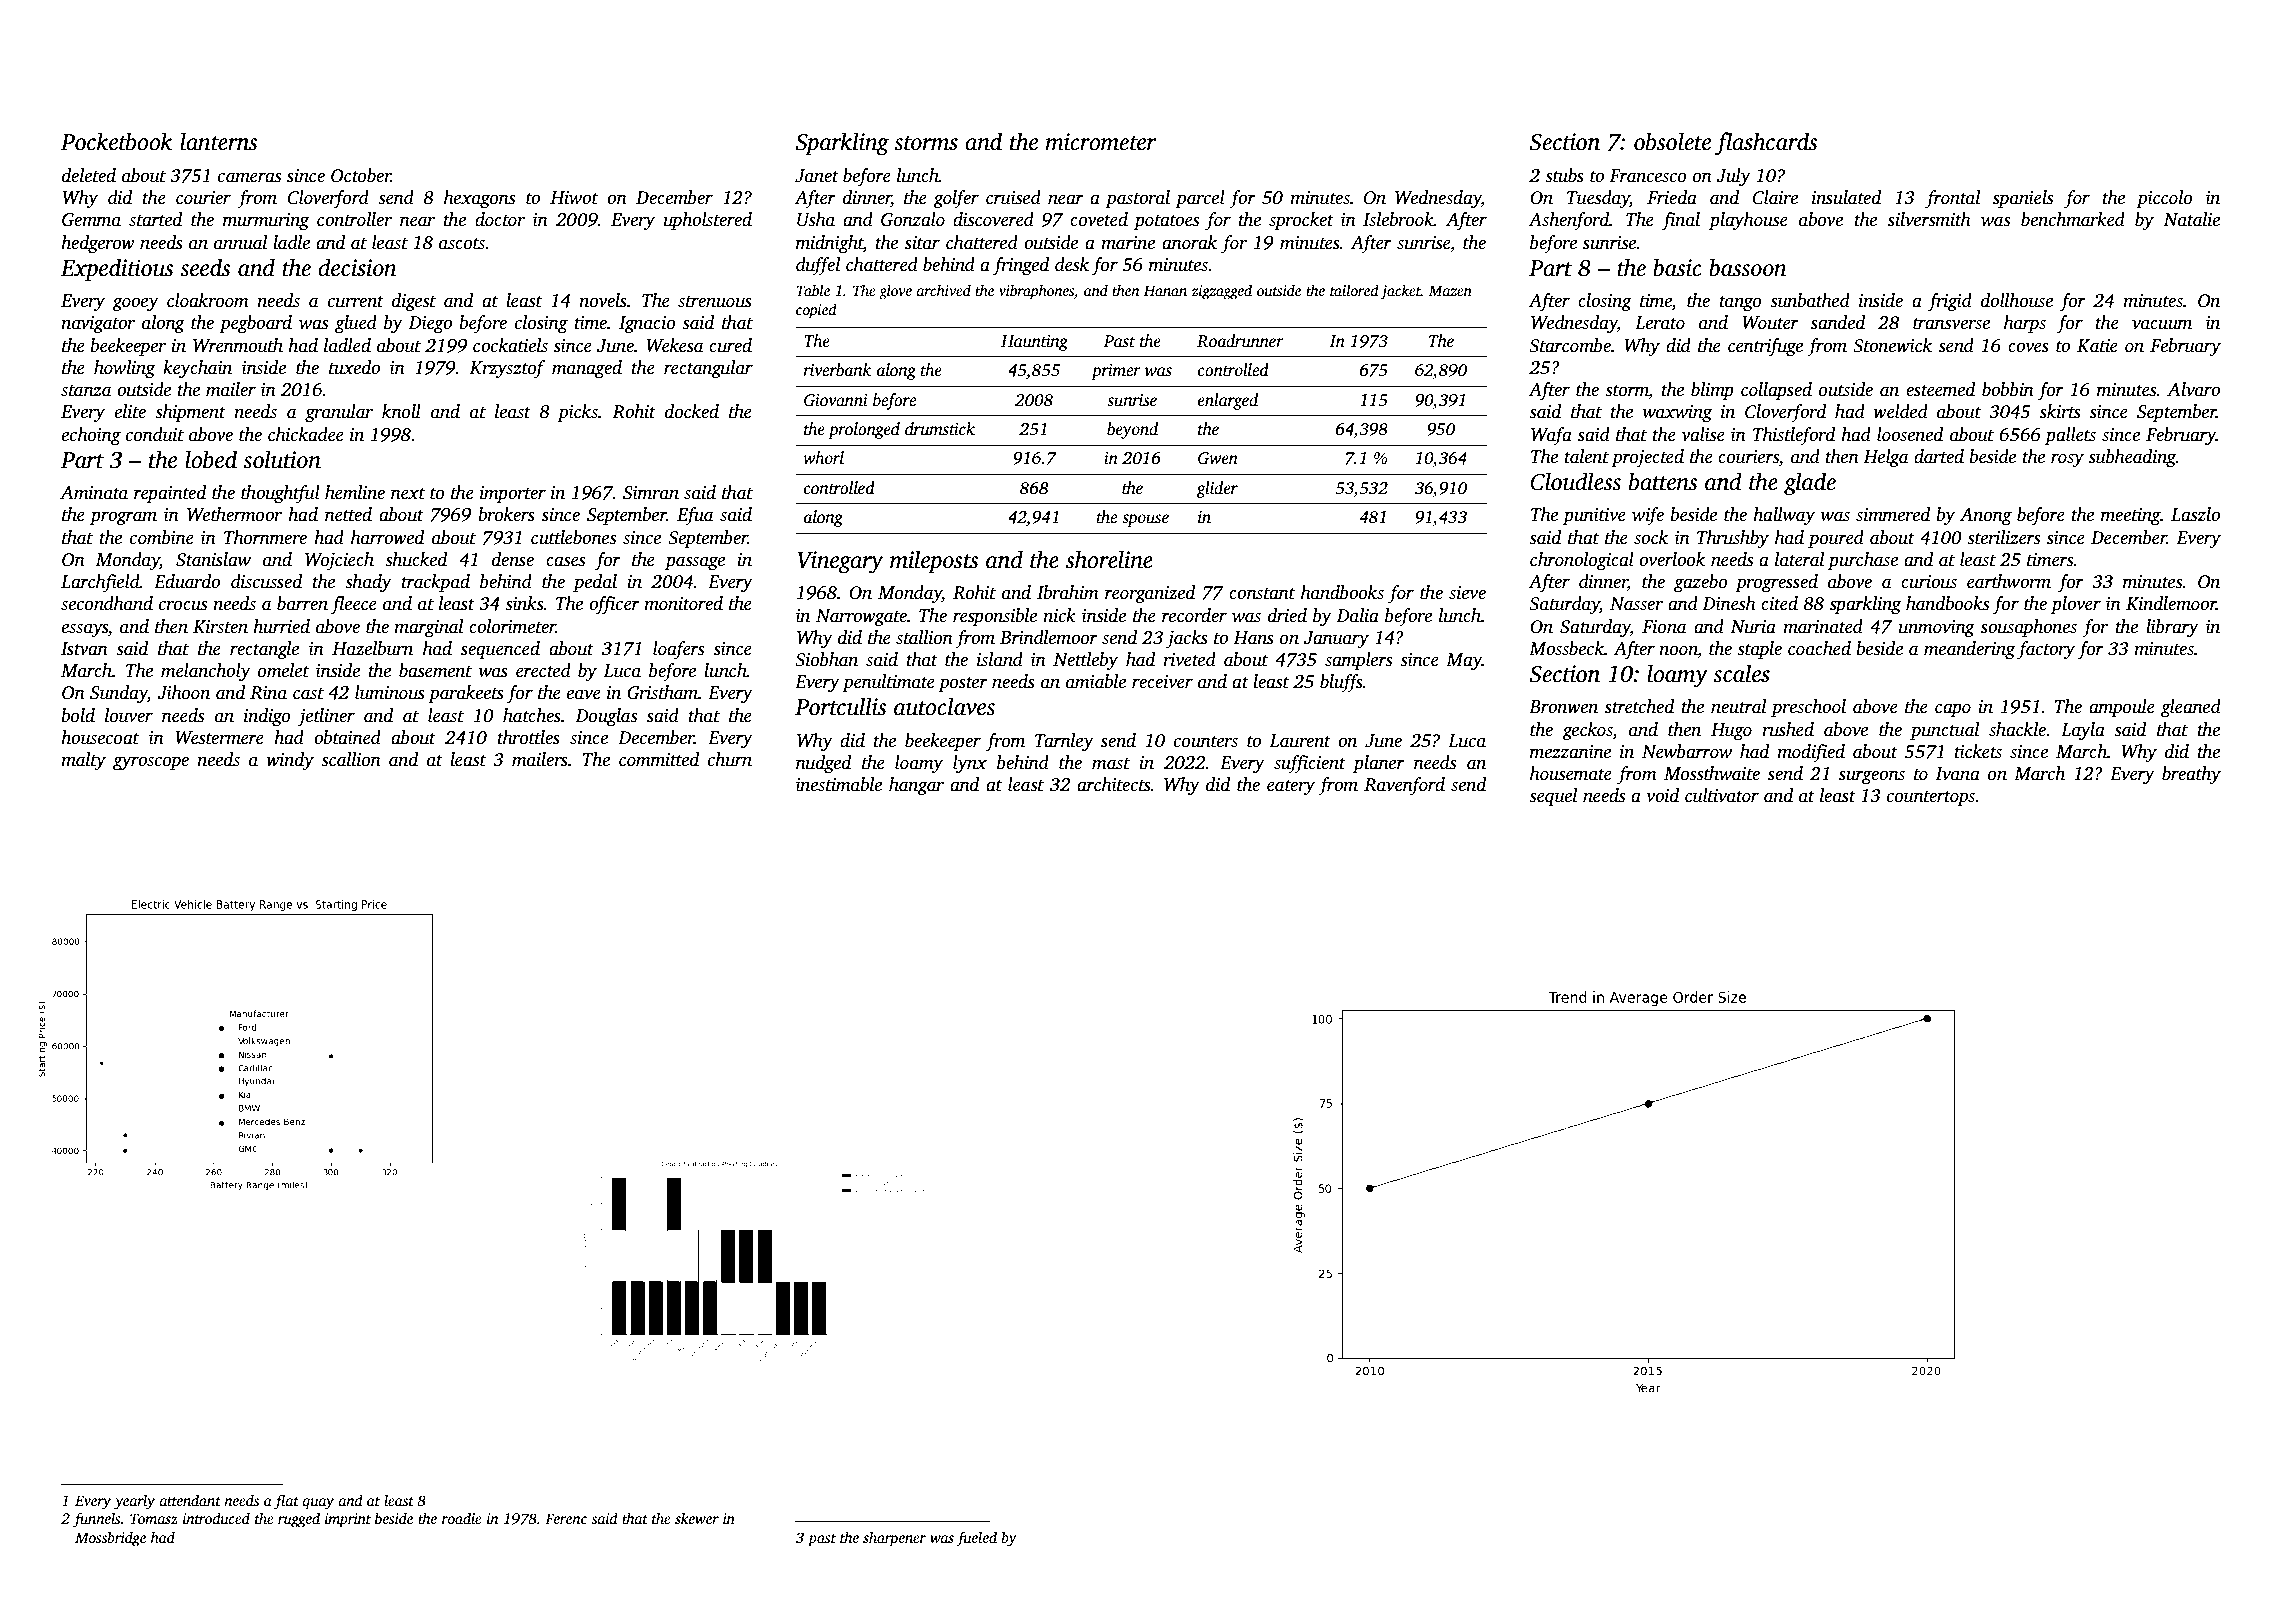  I want to click on ascots, so click(462, 244).
